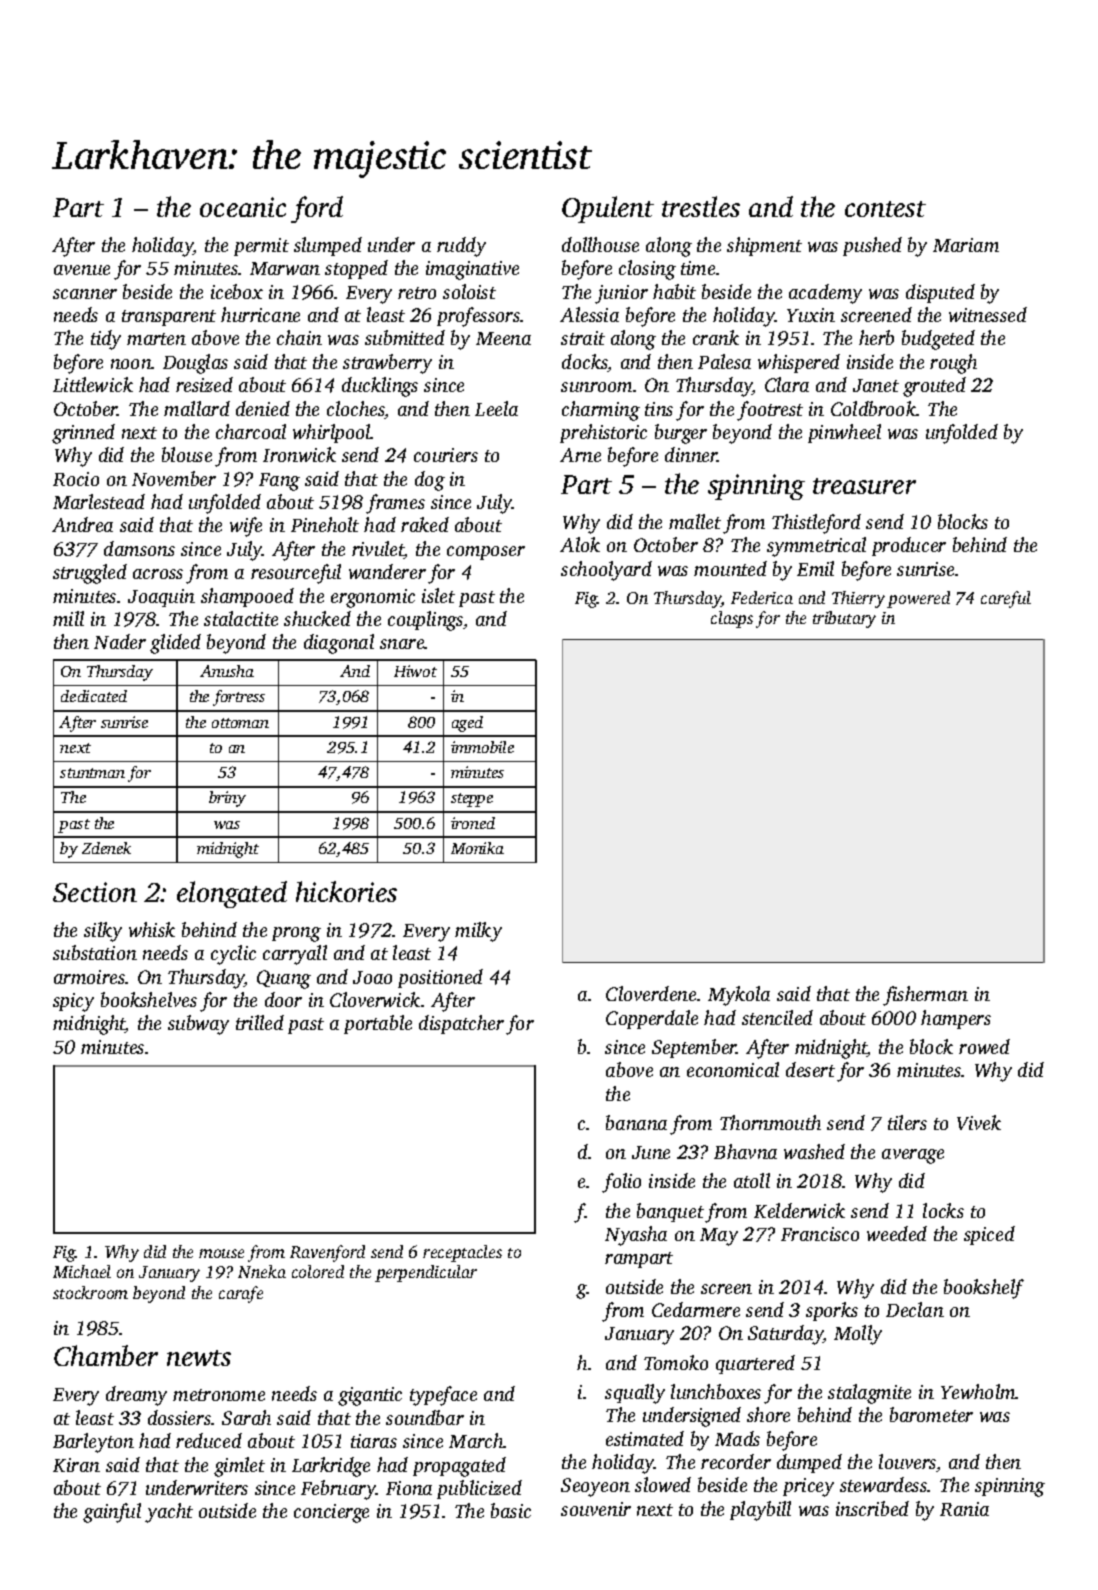 The width and height of the image is (1098, 1590). Describe the element at coordinates (112, 1513) in the image. I see `gainful` at that location.
